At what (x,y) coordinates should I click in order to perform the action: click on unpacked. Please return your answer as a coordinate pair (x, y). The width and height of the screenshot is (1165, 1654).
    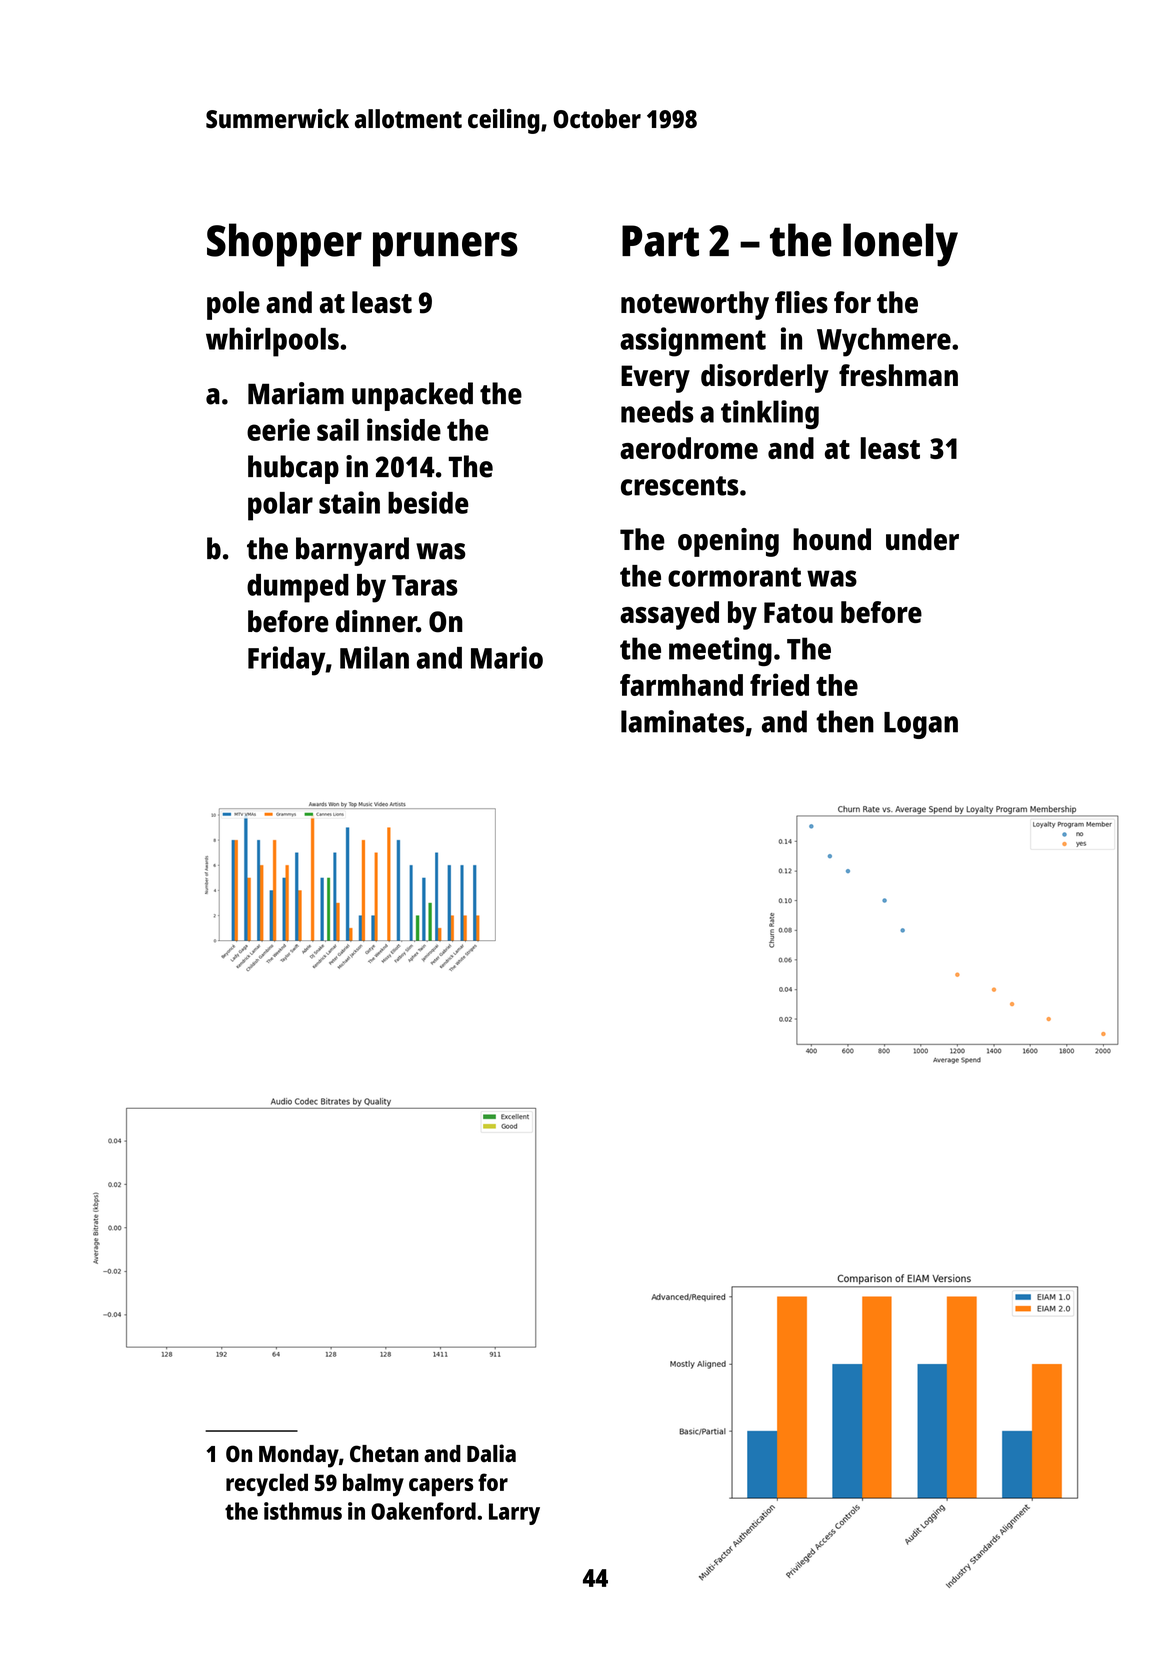
    Looking at the image, I should click on (412, 396).
